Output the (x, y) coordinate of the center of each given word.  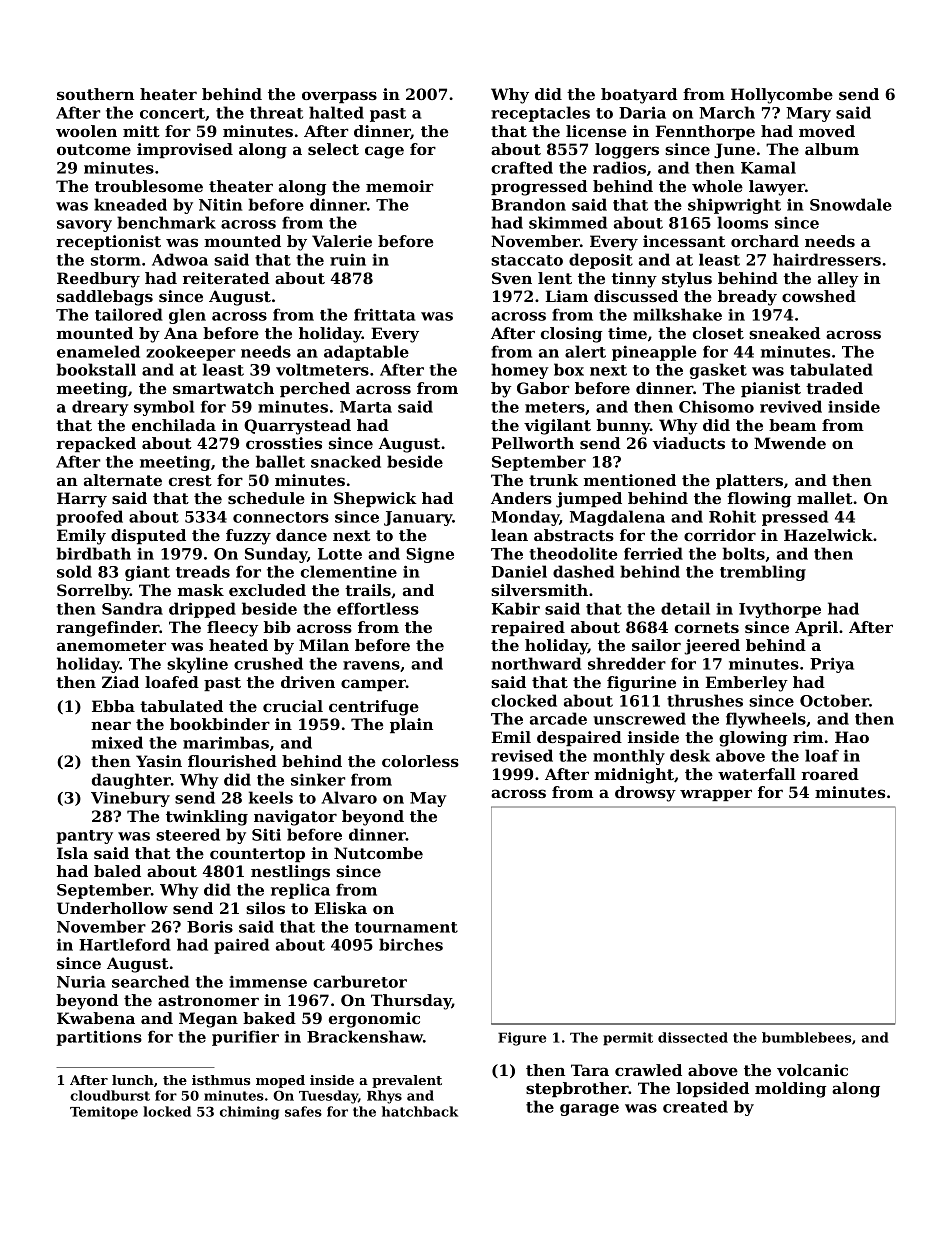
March (727, 112)
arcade (558, 718)
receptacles (540, 114)
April (816, 628)
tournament (406, 927)
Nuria (81, 982)
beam (792, 425)
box (569, 369)
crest (190, 480)
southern (95, 94)
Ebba (113, 706)
